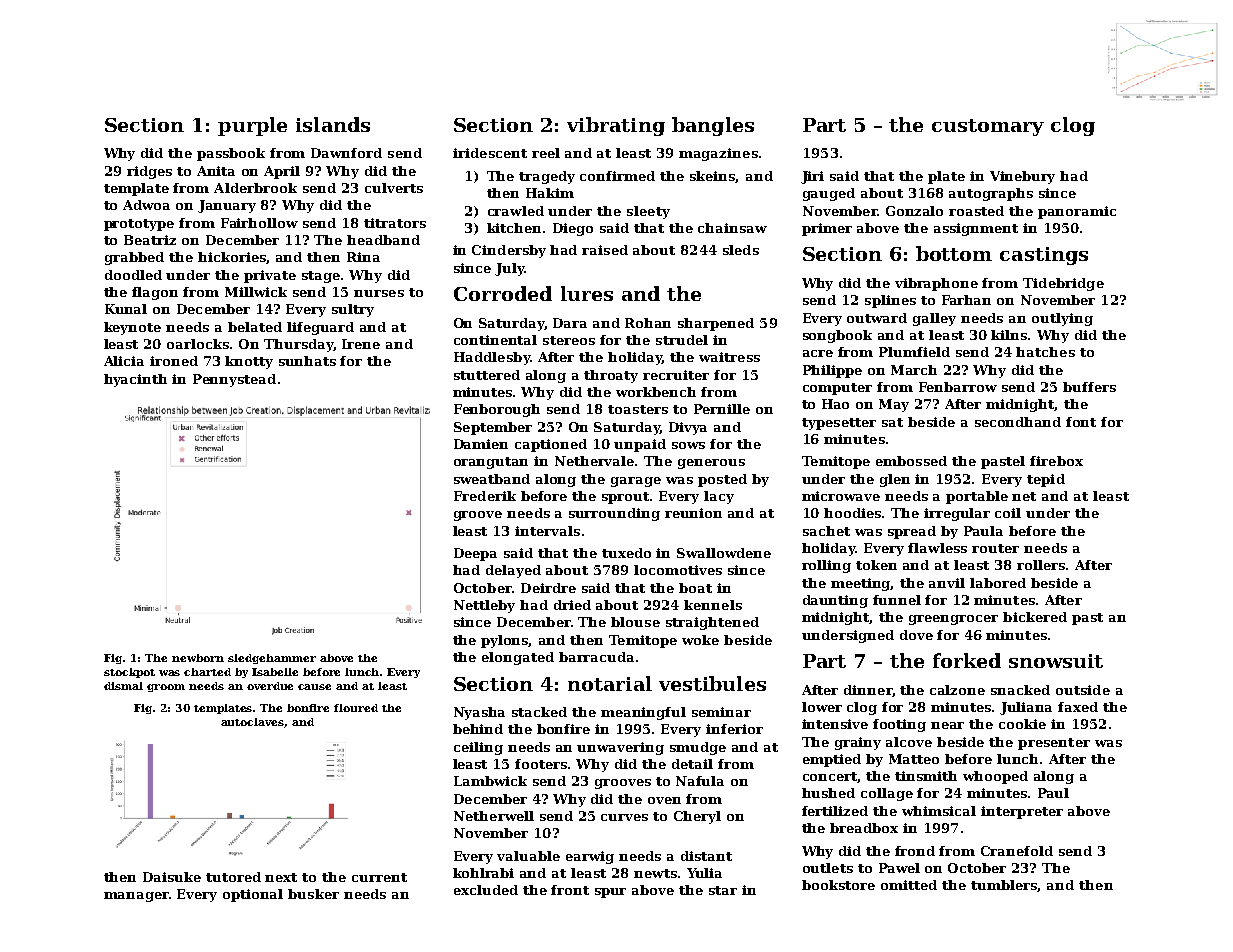 Image resolution: width=1233 pixels, height=952 pixels. I want to click on Lambwick, so click(490, 781).
